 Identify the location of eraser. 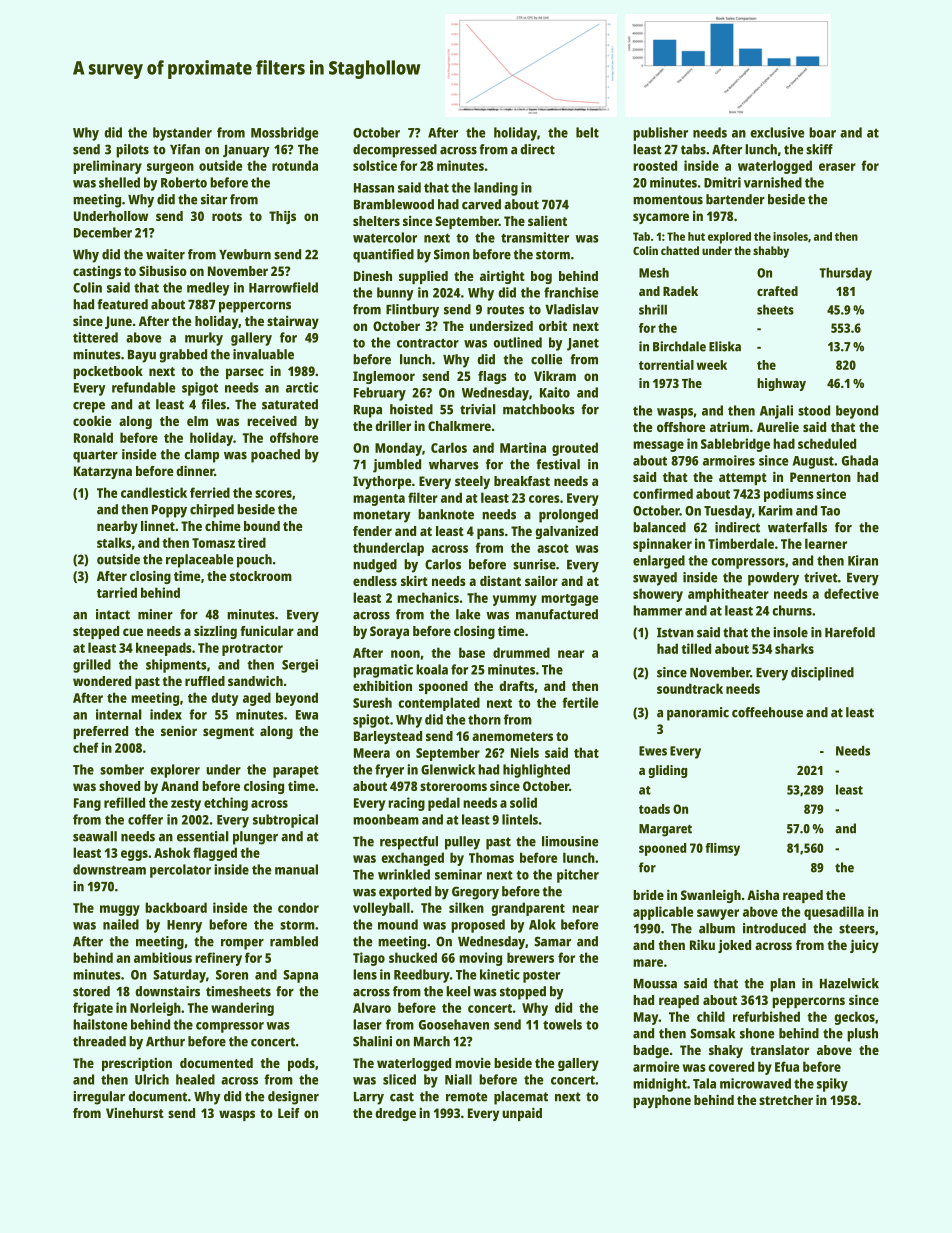
(837, 167).
